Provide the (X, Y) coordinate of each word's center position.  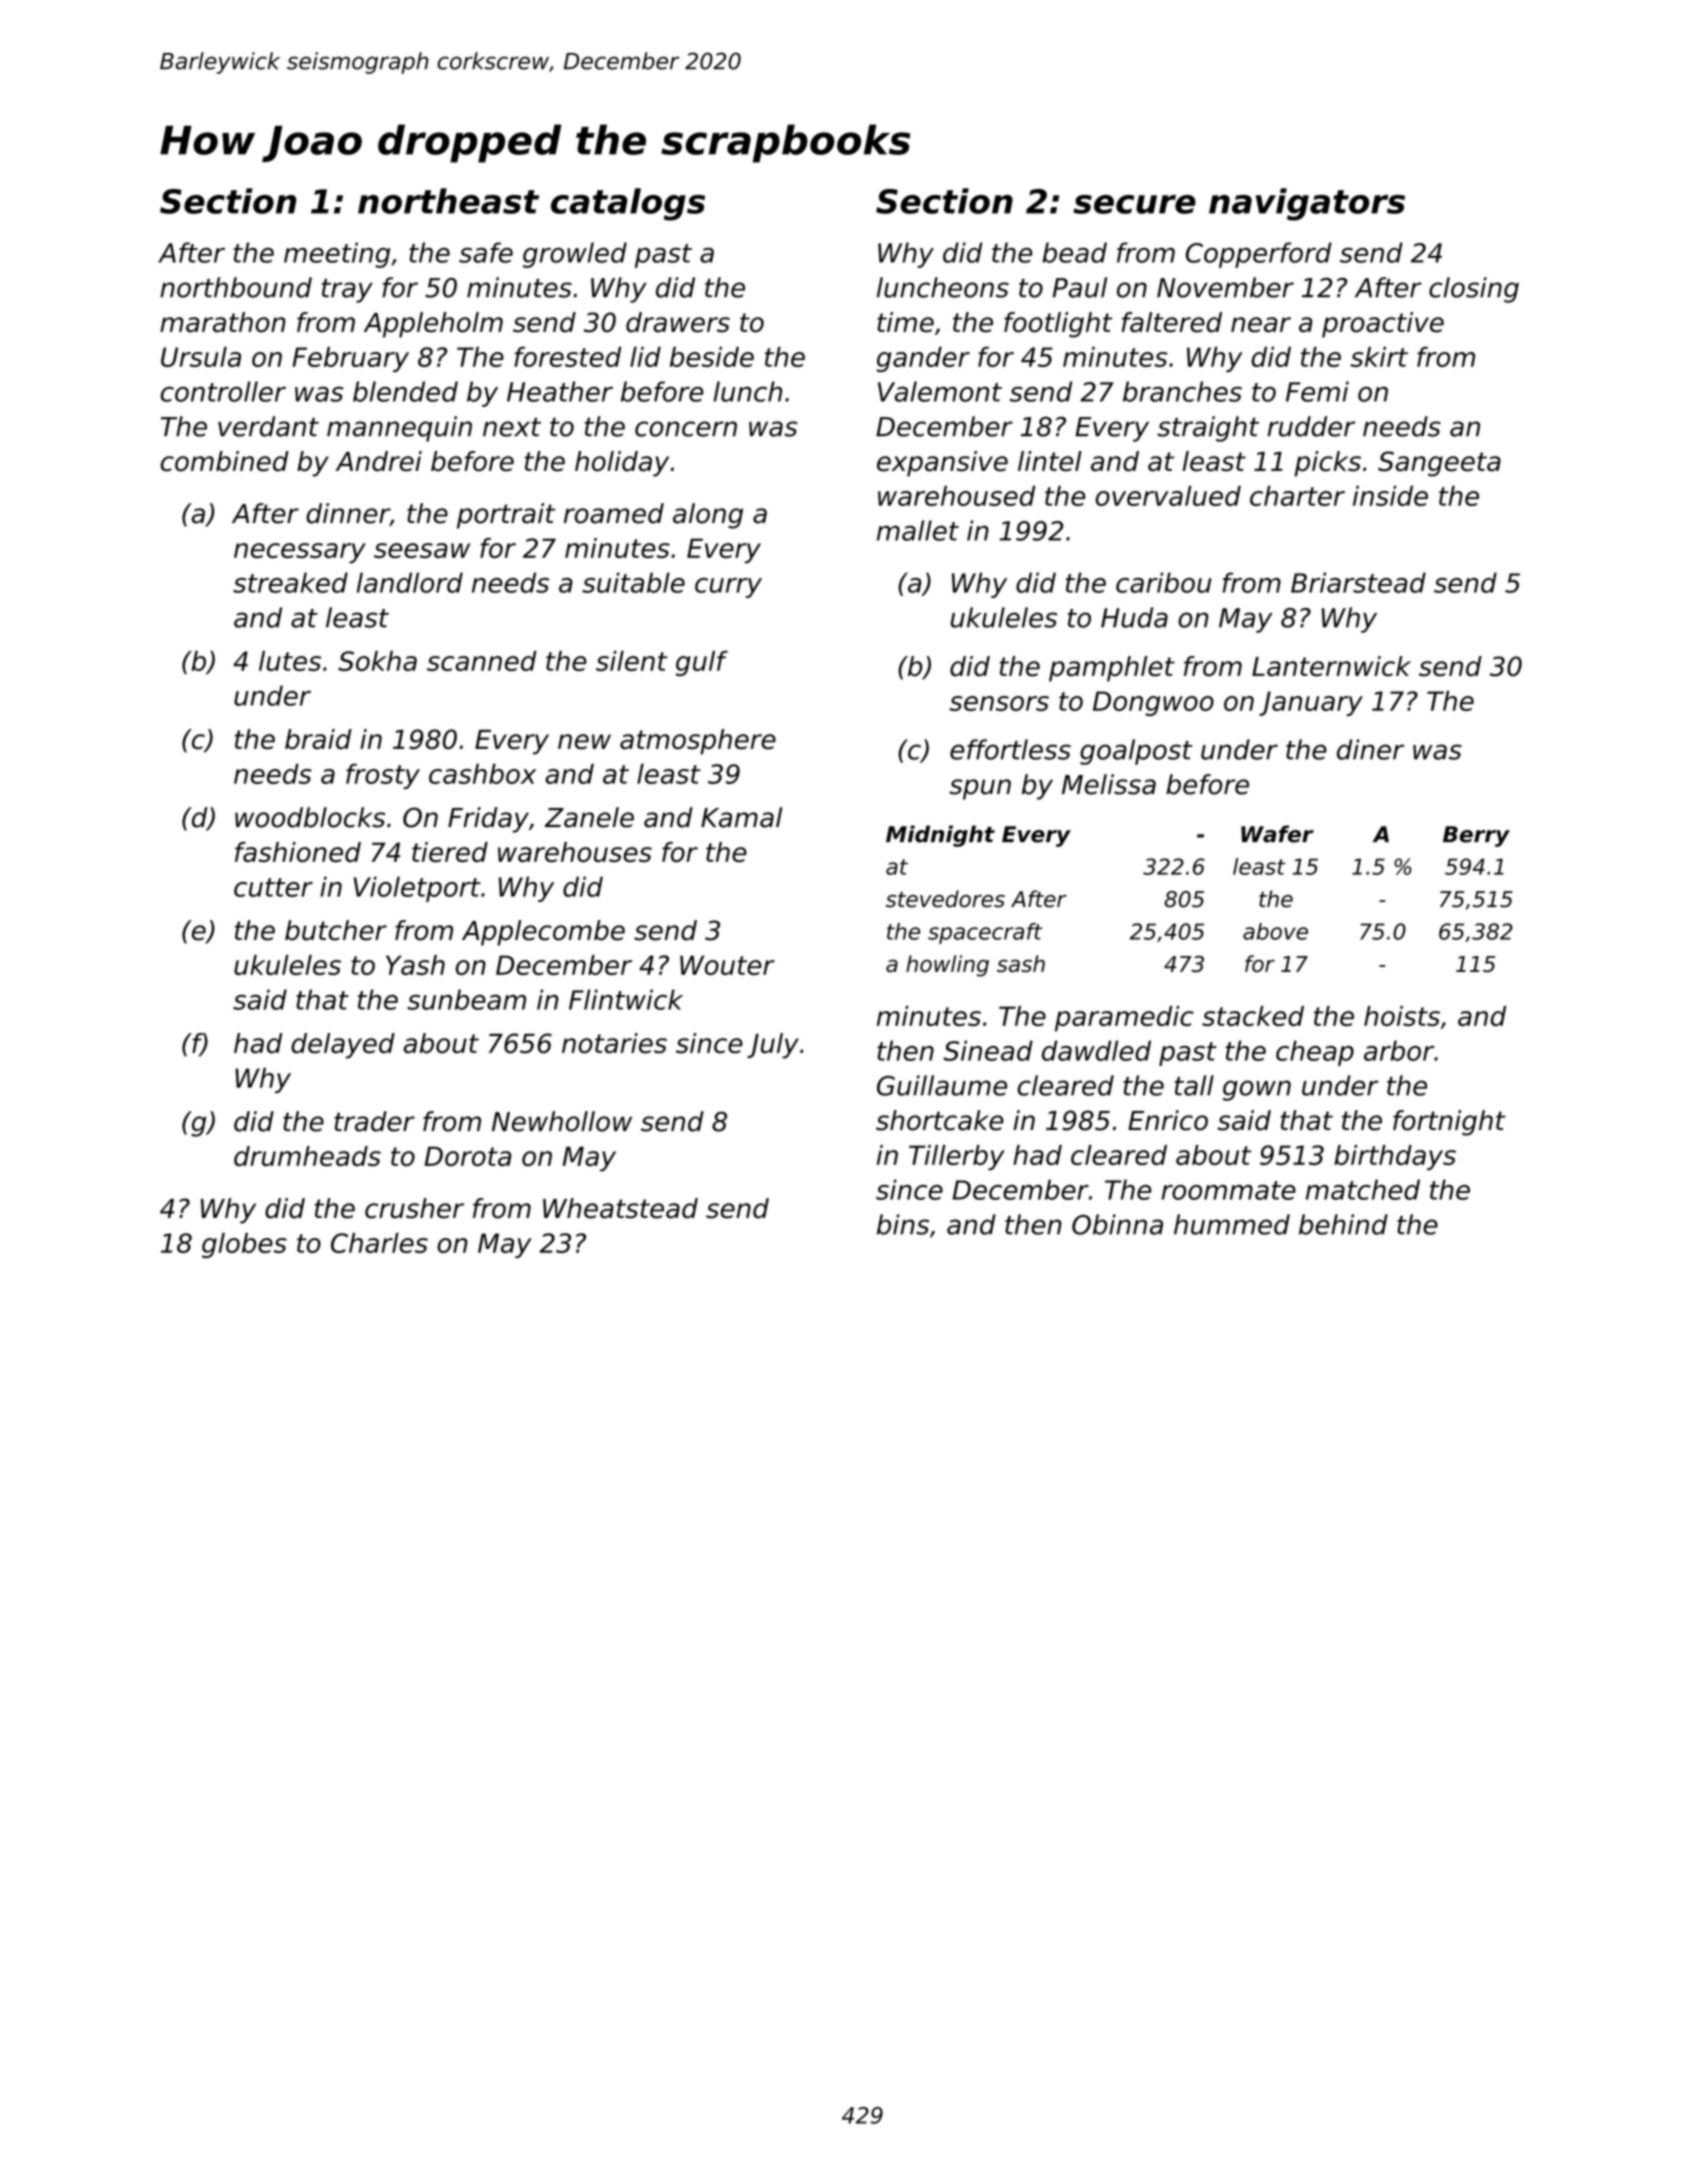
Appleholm (433, 325)
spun (980, 789)
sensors (999, 703)
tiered (450, 852)
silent (632, 661)
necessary (300, 553)
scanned (482, 661)
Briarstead (1358, 582)
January (1311, 703)
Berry (1476, 836)
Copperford (1259, 255)
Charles (379, 1243)
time (905, 322)
